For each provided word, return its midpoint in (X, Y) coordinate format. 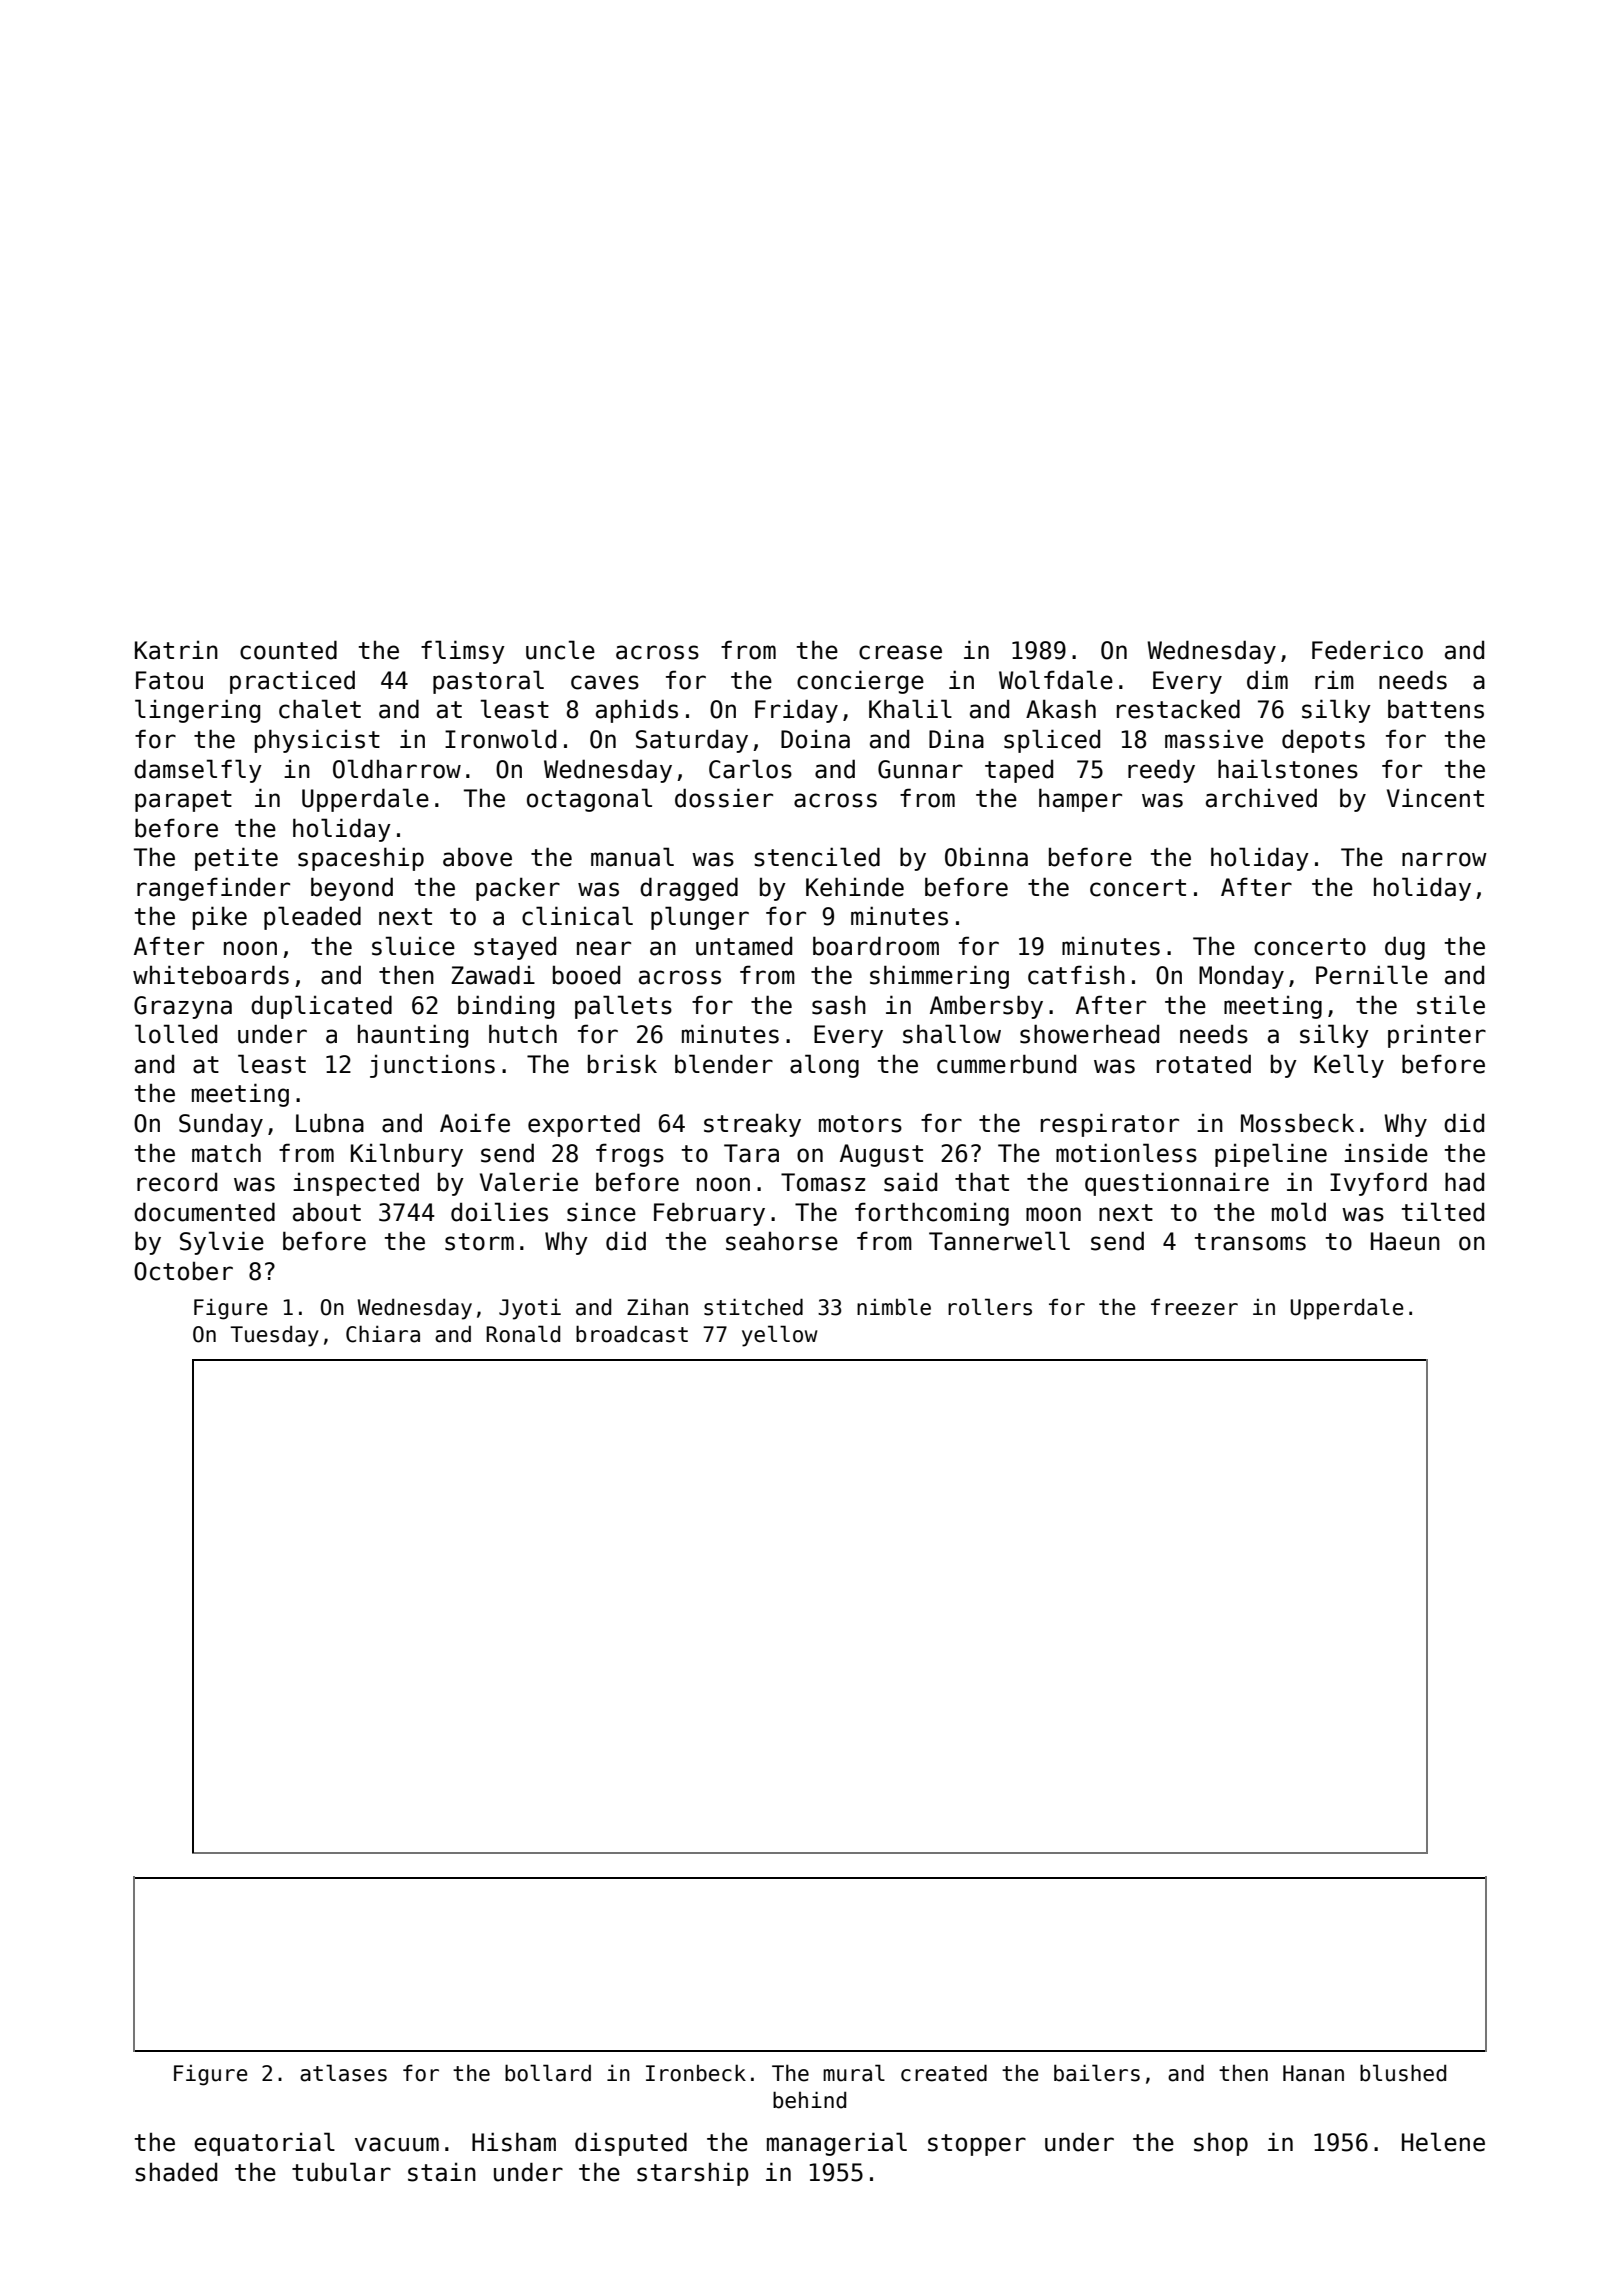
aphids (637, 711)
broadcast (632, 1334)
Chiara (383, 1334)
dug (1405, 948)
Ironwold (500, 739)
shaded (176, 2172)
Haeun (1405, 1241)
